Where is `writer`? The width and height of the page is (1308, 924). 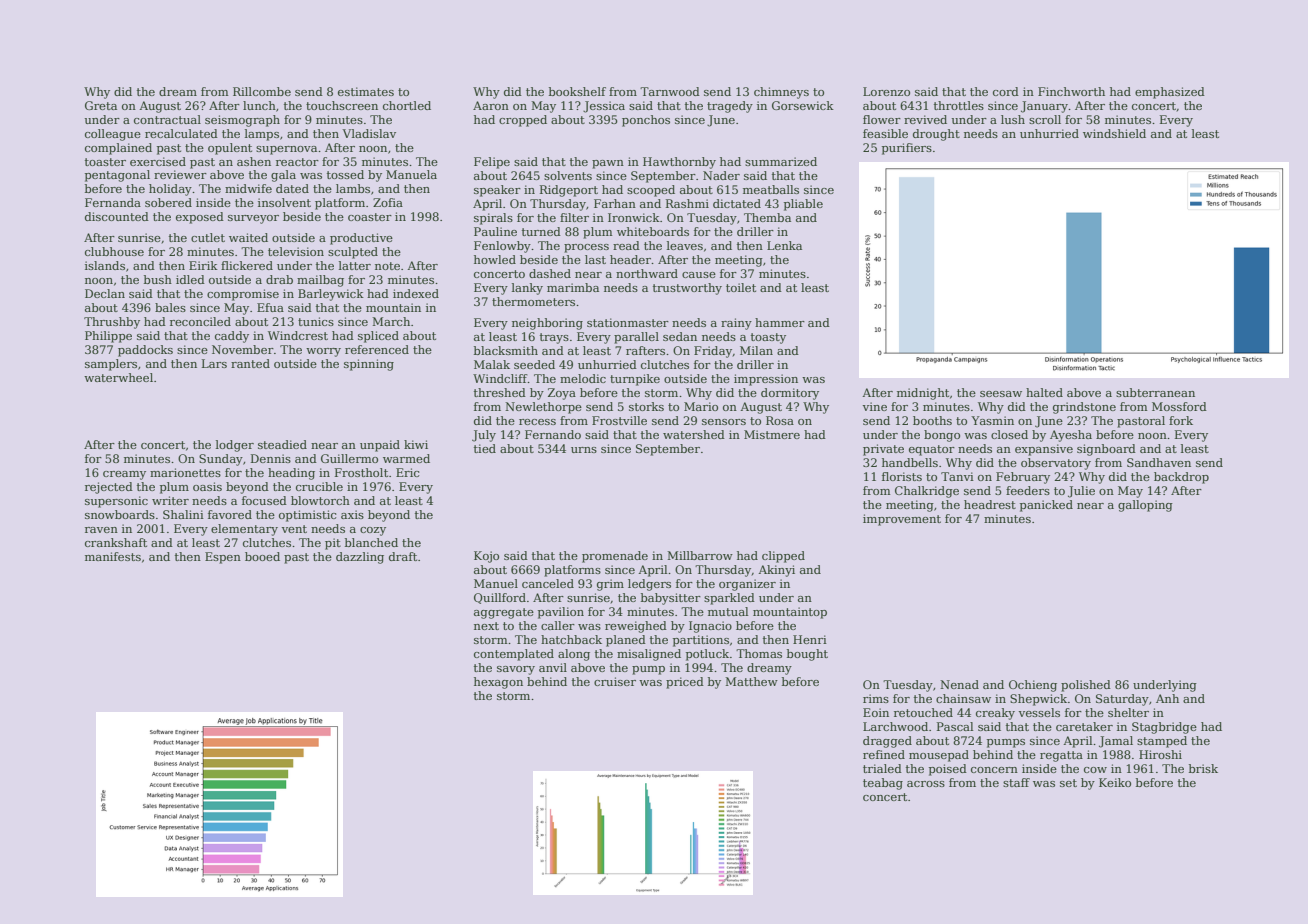 writer is located at coordinates (170, 500).
